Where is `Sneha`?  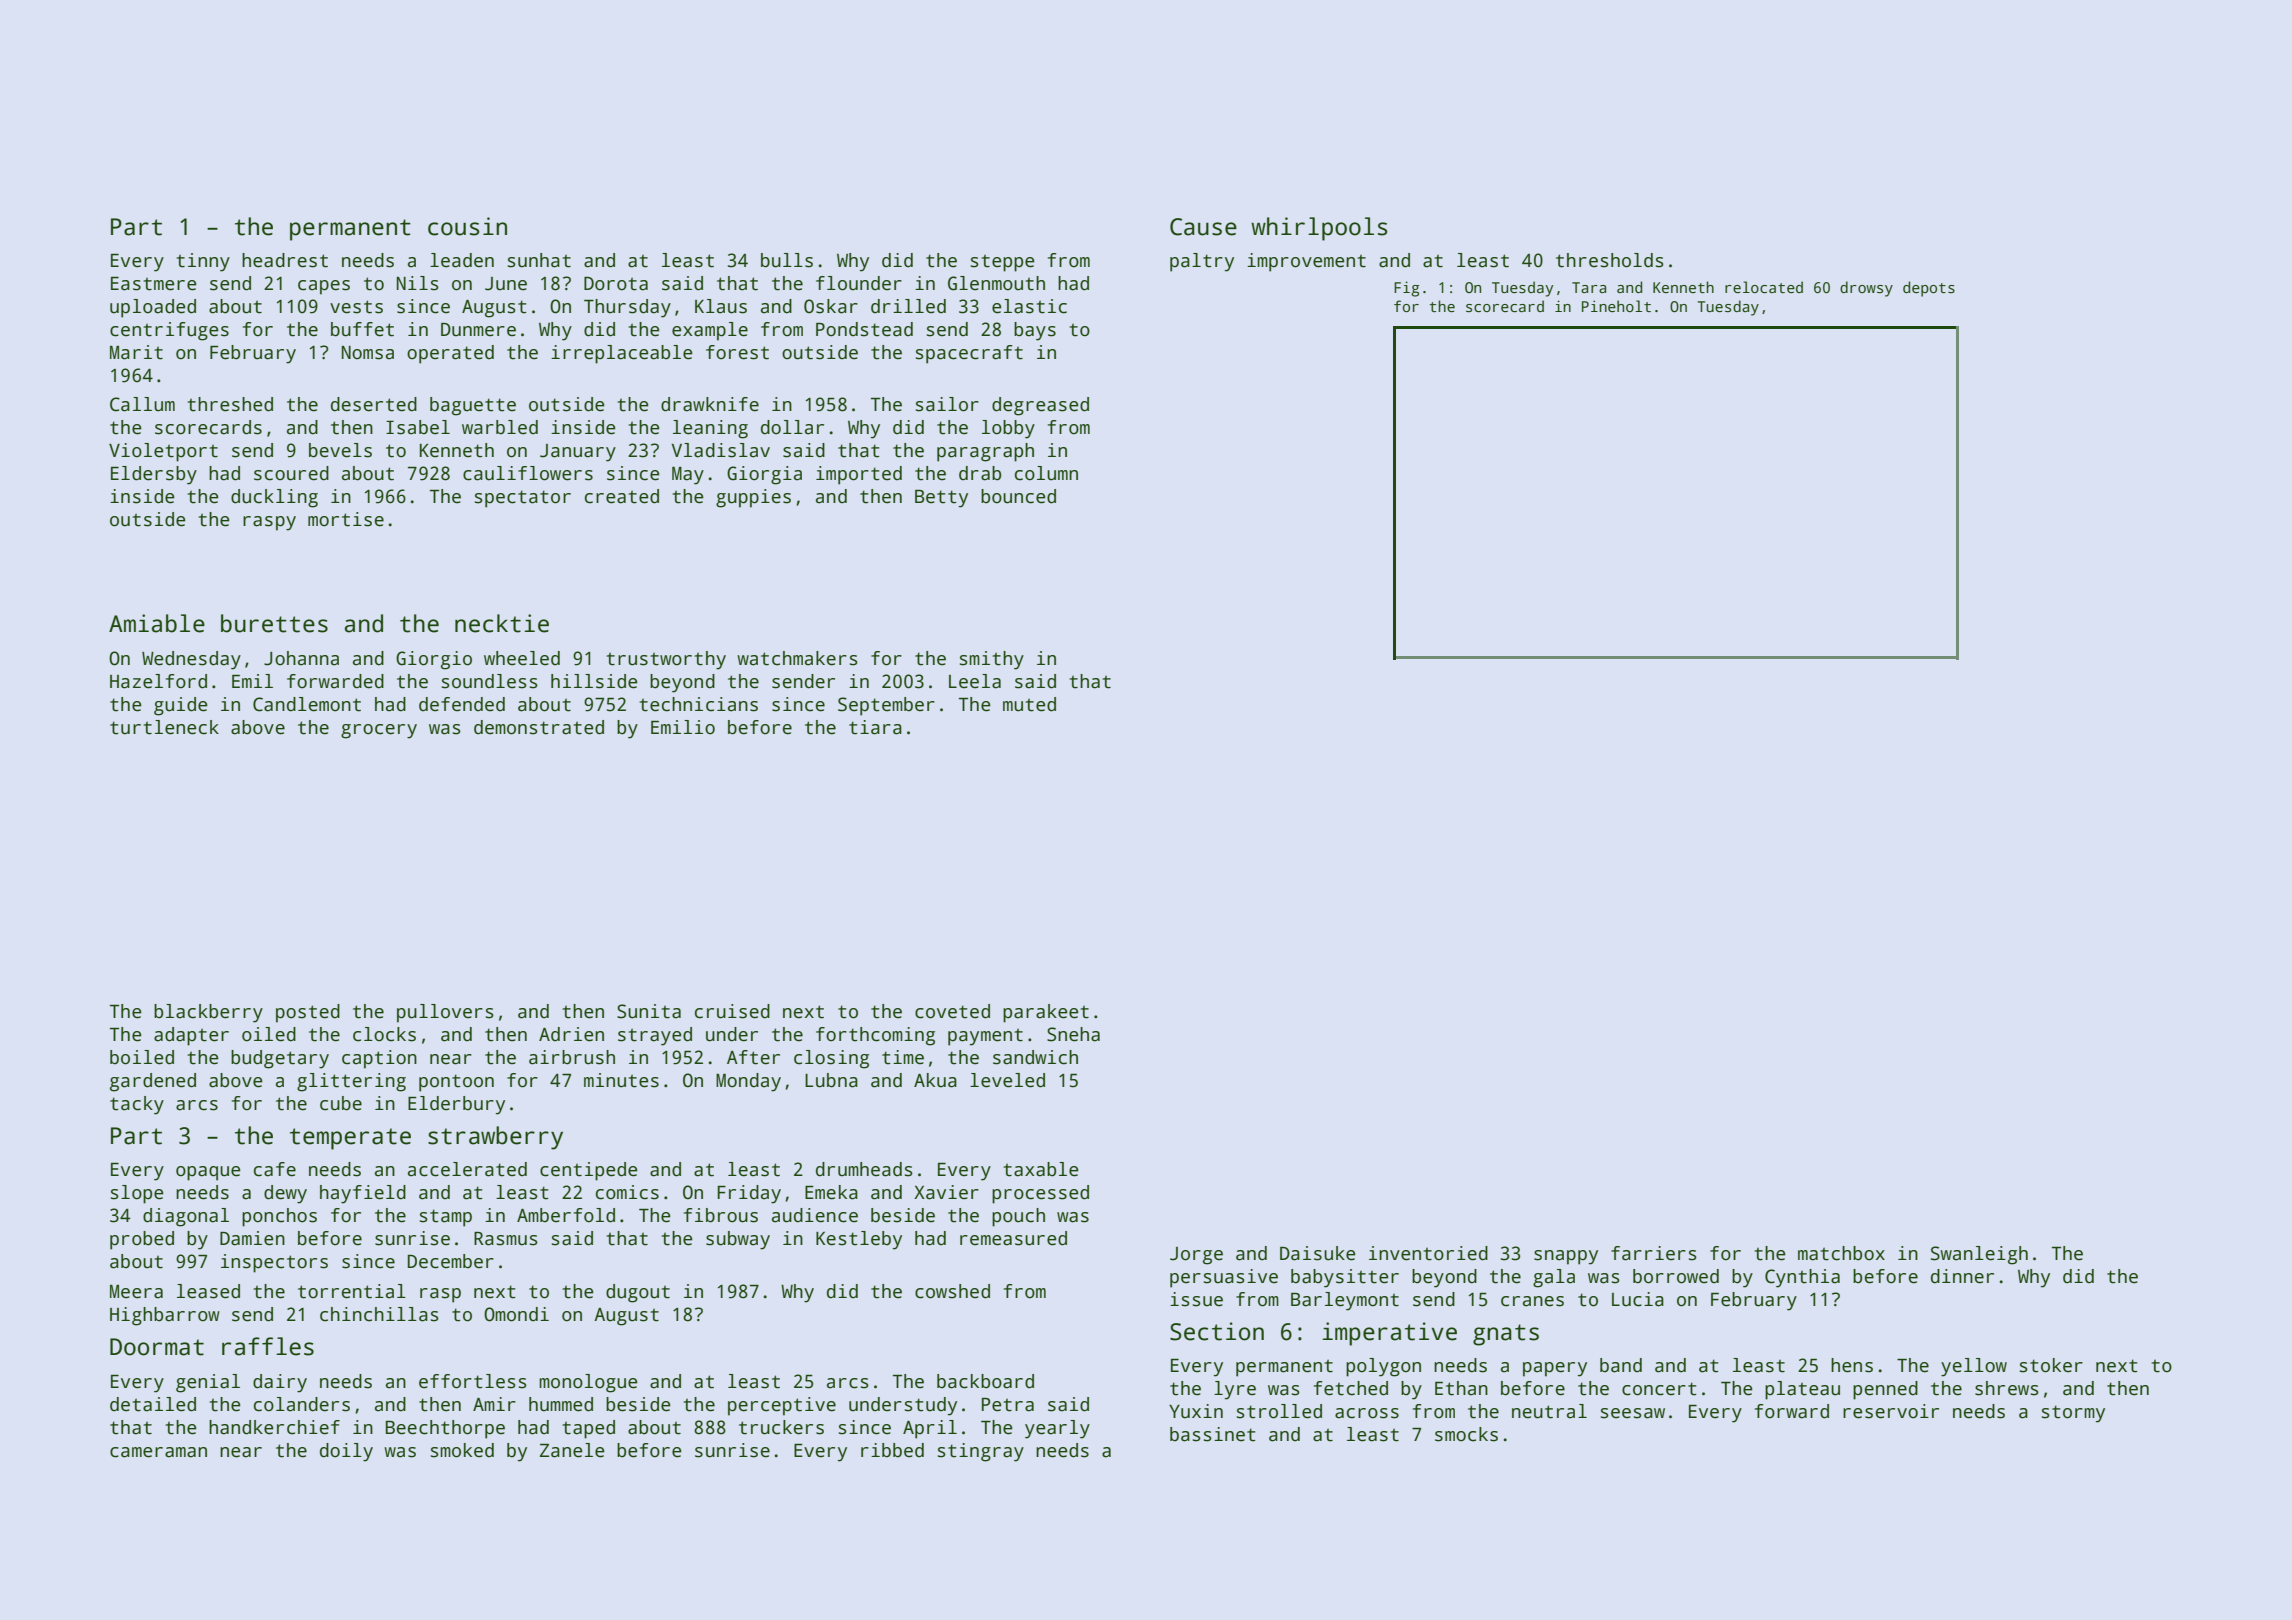 Sneha is located at coordinates (1073, 1034).
